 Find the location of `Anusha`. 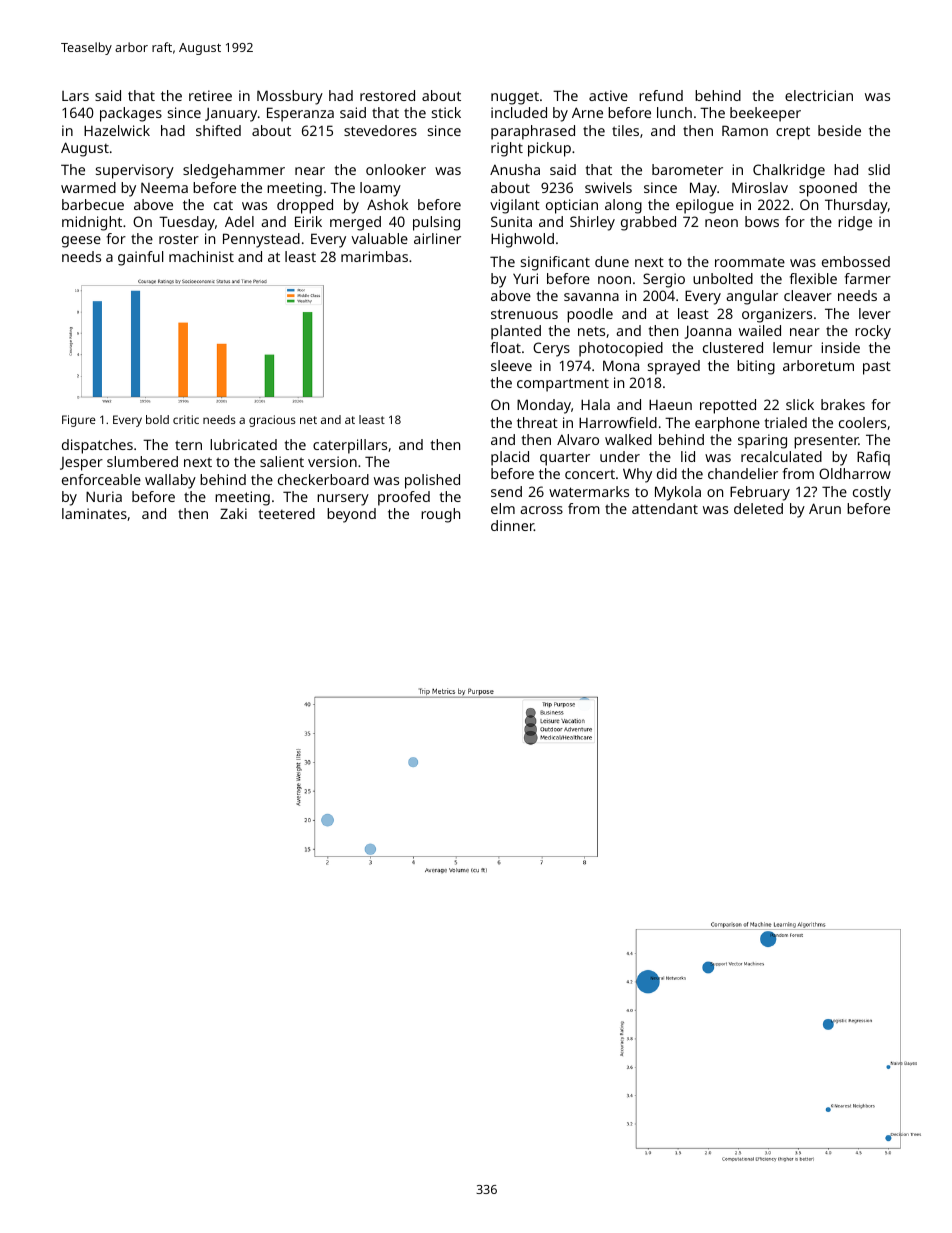

Anusha is located at coordinates (515, 169).
